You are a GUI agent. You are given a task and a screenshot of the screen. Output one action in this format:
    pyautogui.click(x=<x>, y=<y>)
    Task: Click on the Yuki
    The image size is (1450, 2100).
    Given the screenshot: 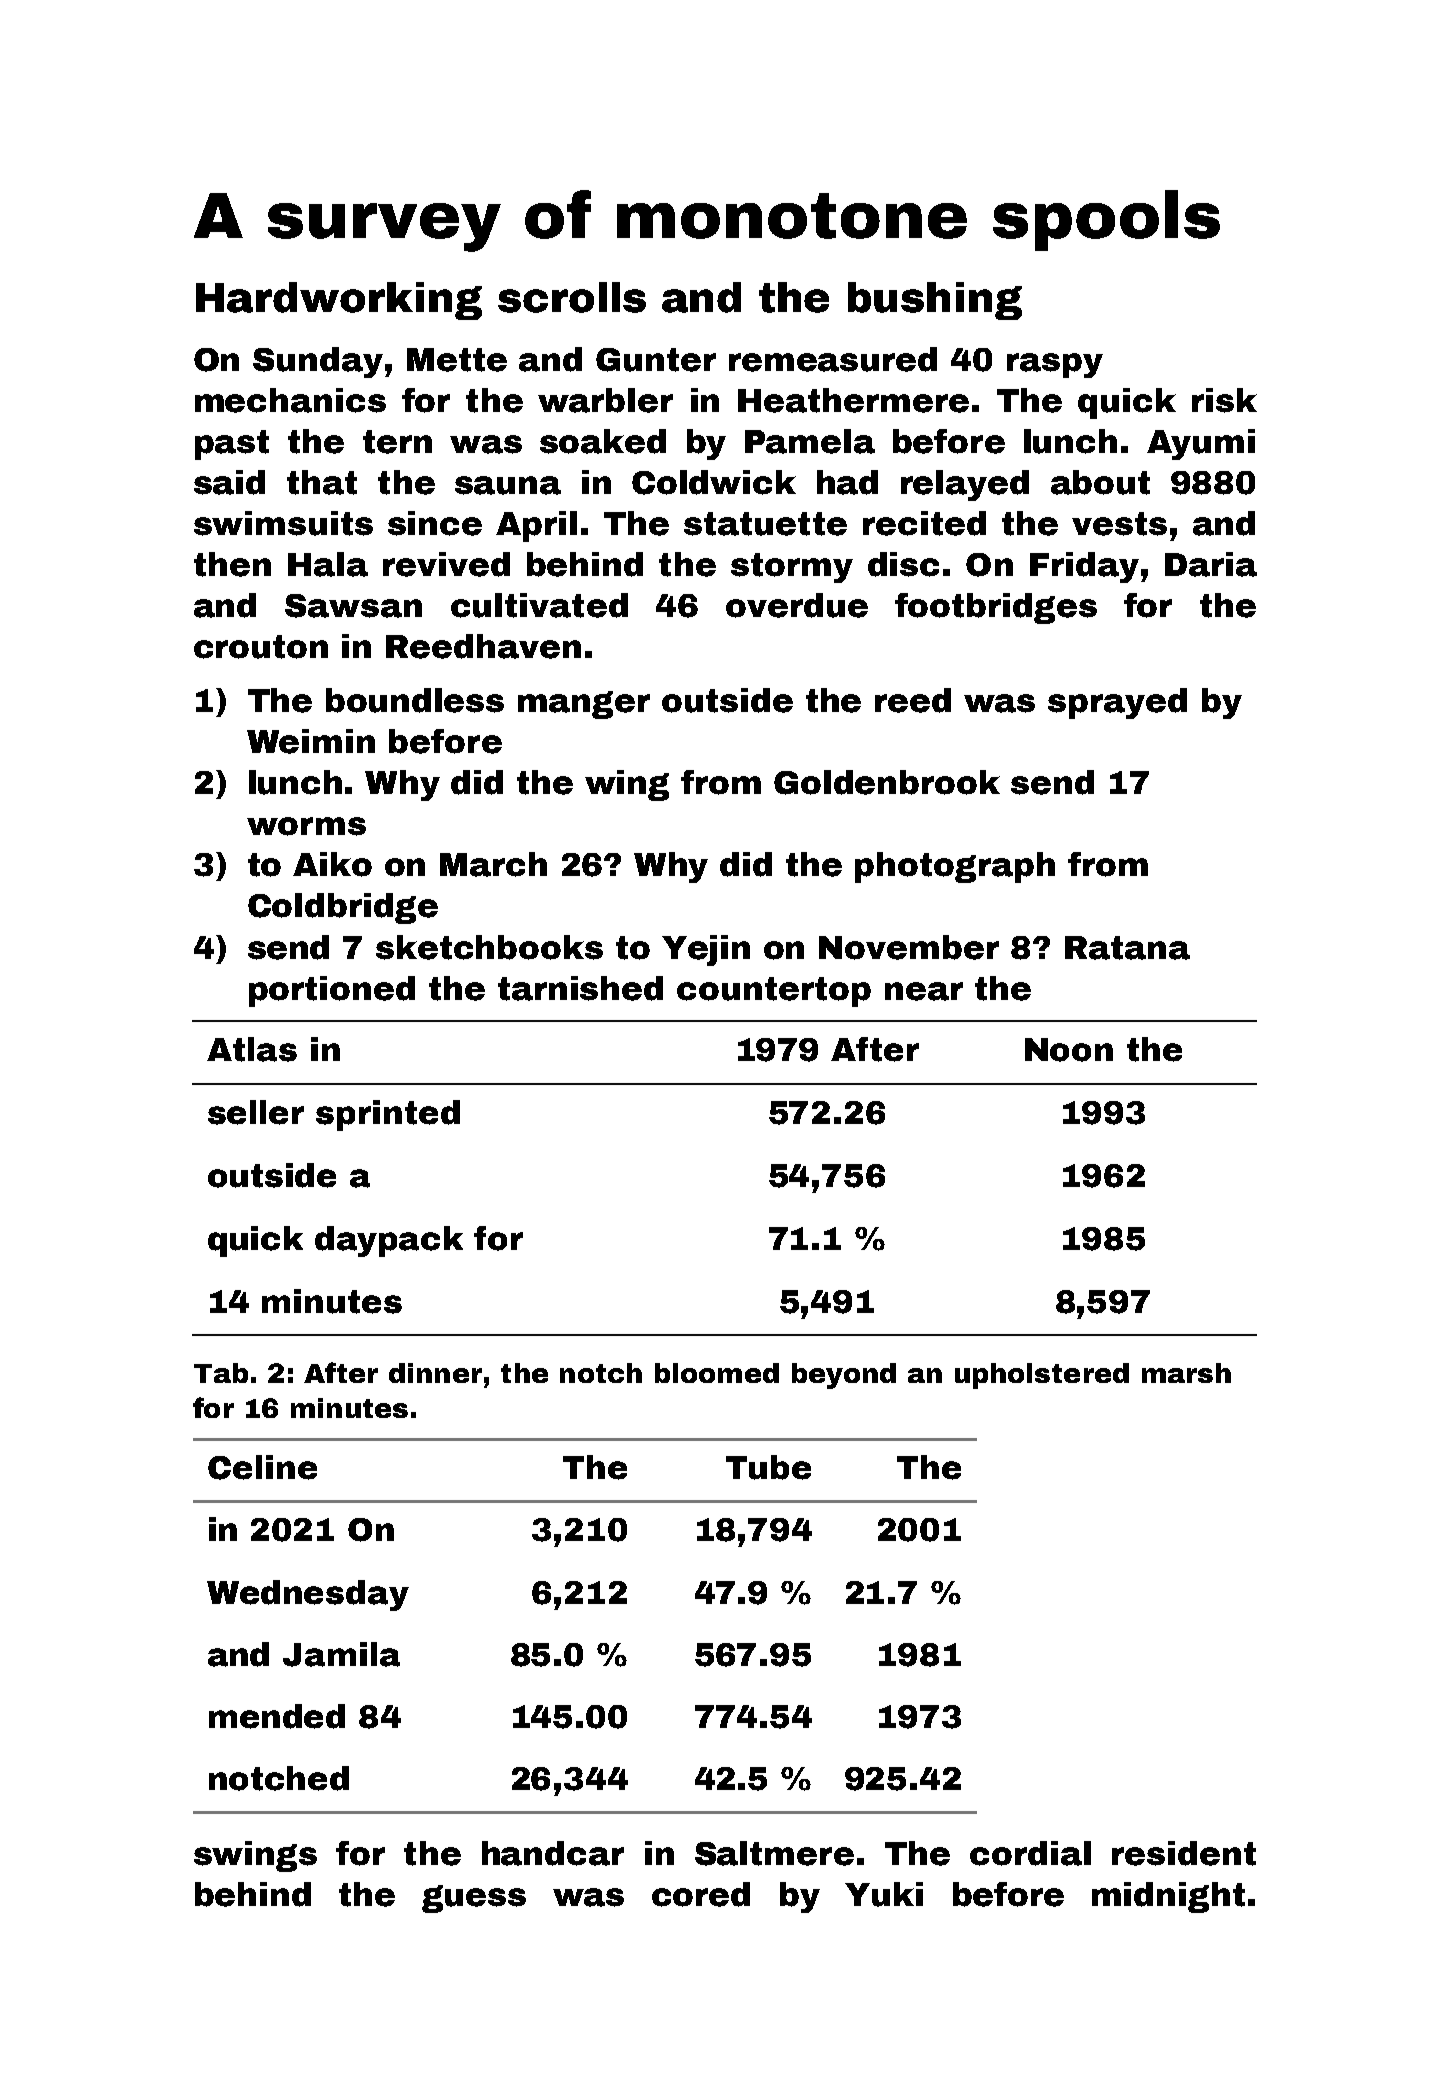 What is the action you would take?
    pyautogui.click(x=884, y=1894)
